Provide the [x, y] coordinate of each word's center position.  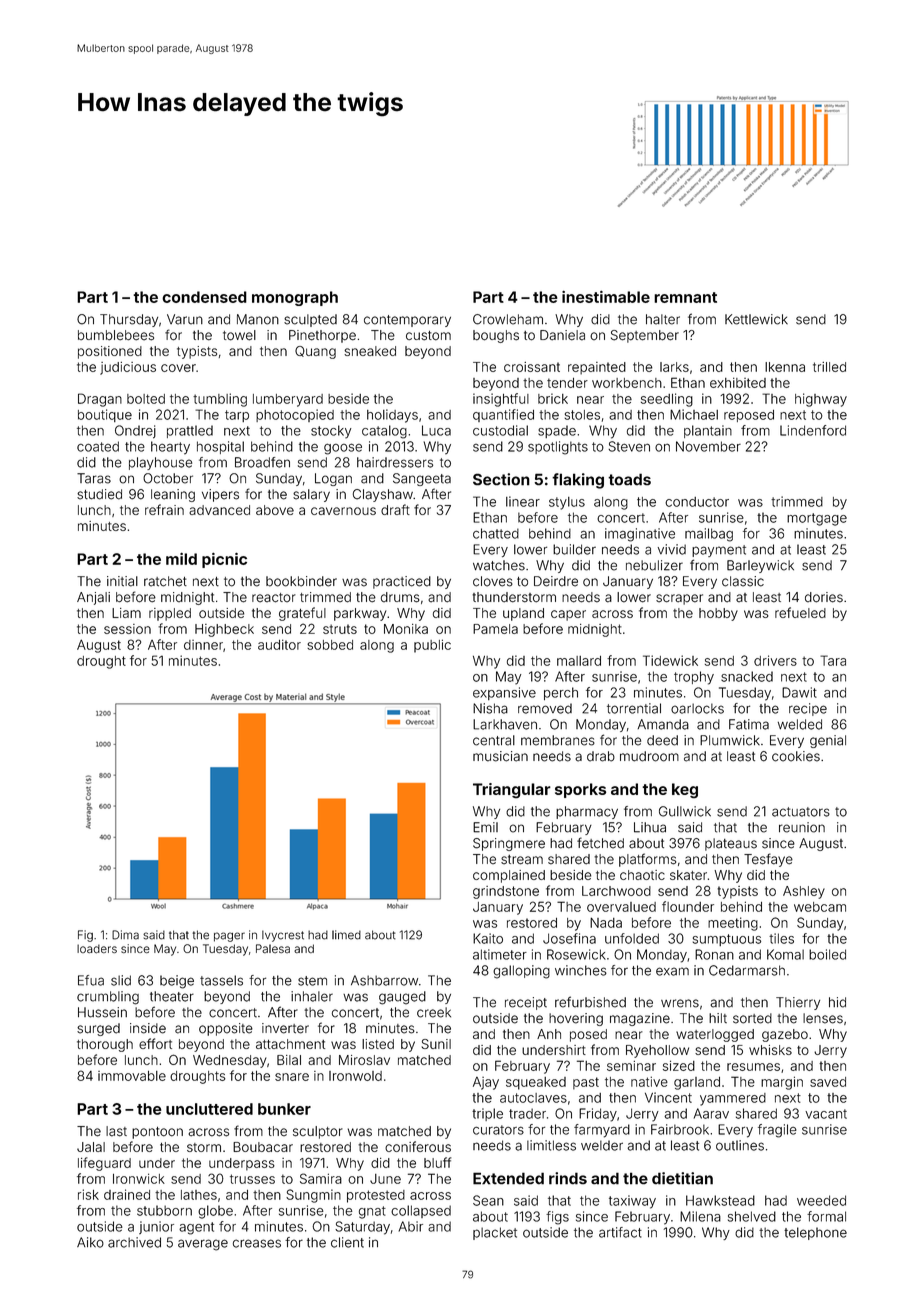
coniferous [418, 1146]
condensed [204, 297]
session [127, 629]
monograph [295, 298]
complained [509, 876]
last [116, 1131]
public [432, 646]
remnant [685, 297]
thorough [105, 1045]
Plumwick [730, 740]
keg [685, 790]
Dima [125, 935]
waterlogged [715, 1035]
